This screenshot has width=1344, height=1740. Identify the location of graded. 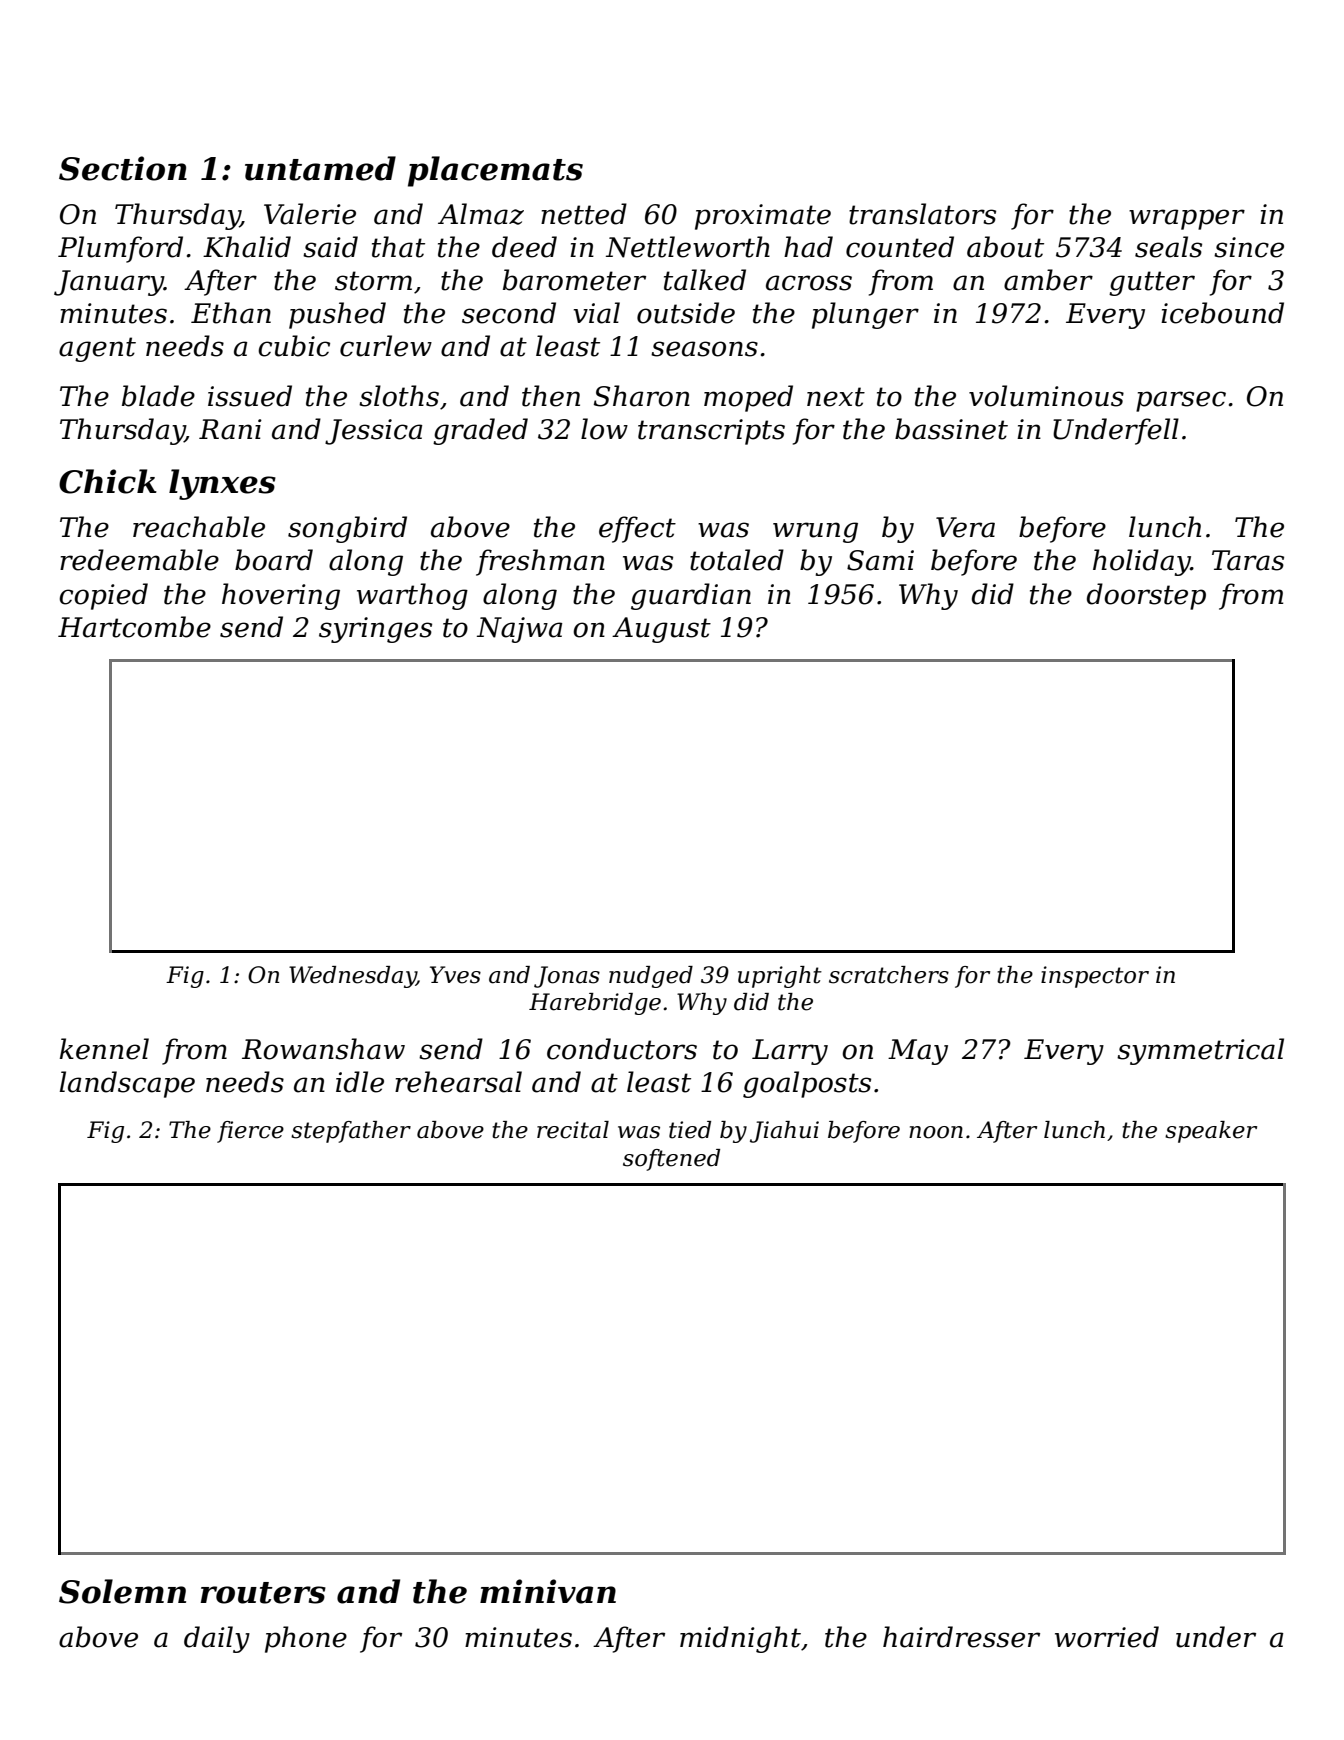
(480, 431).
